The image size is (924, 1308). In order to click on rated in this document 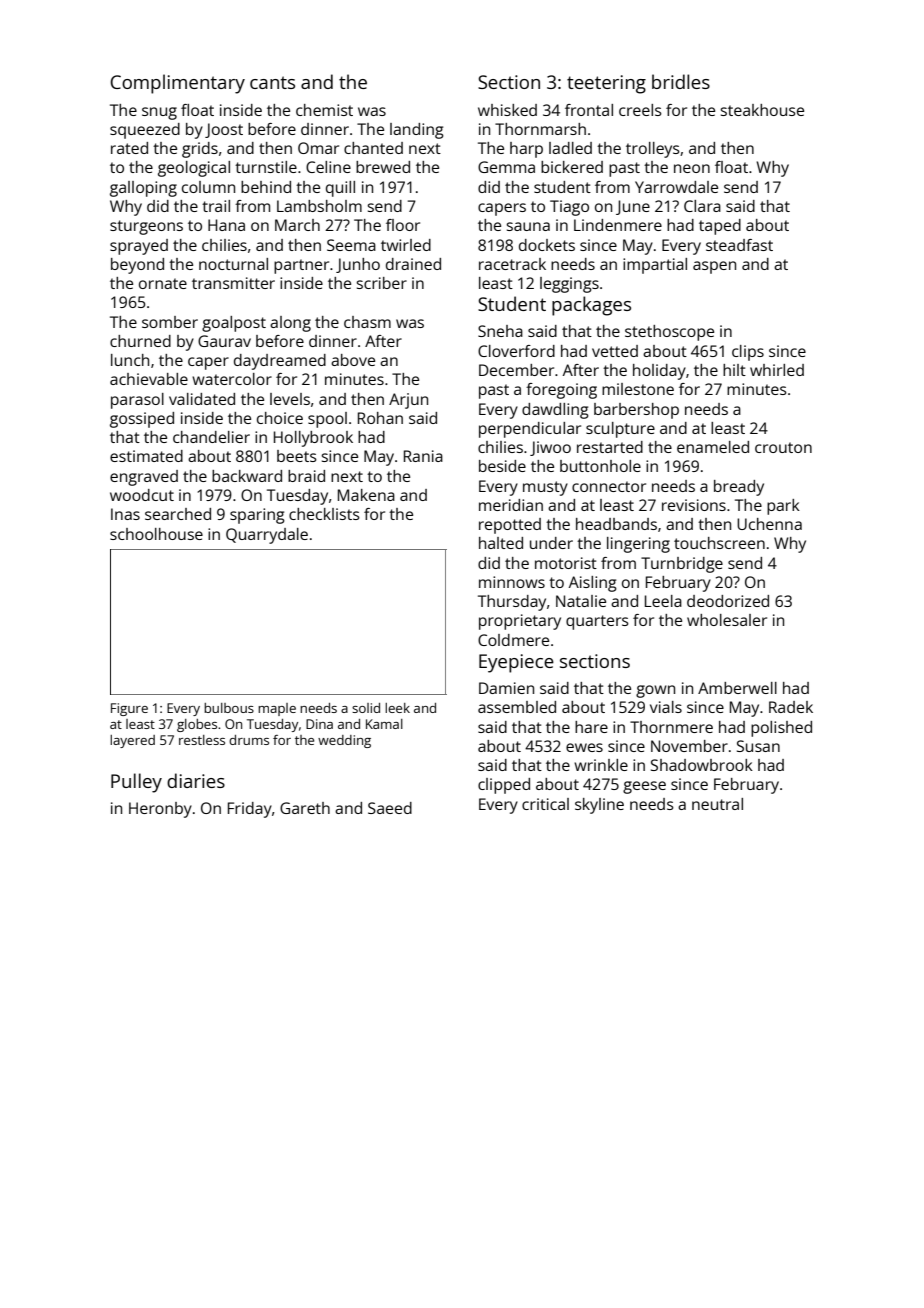, I will do `click(129, 148)`.
